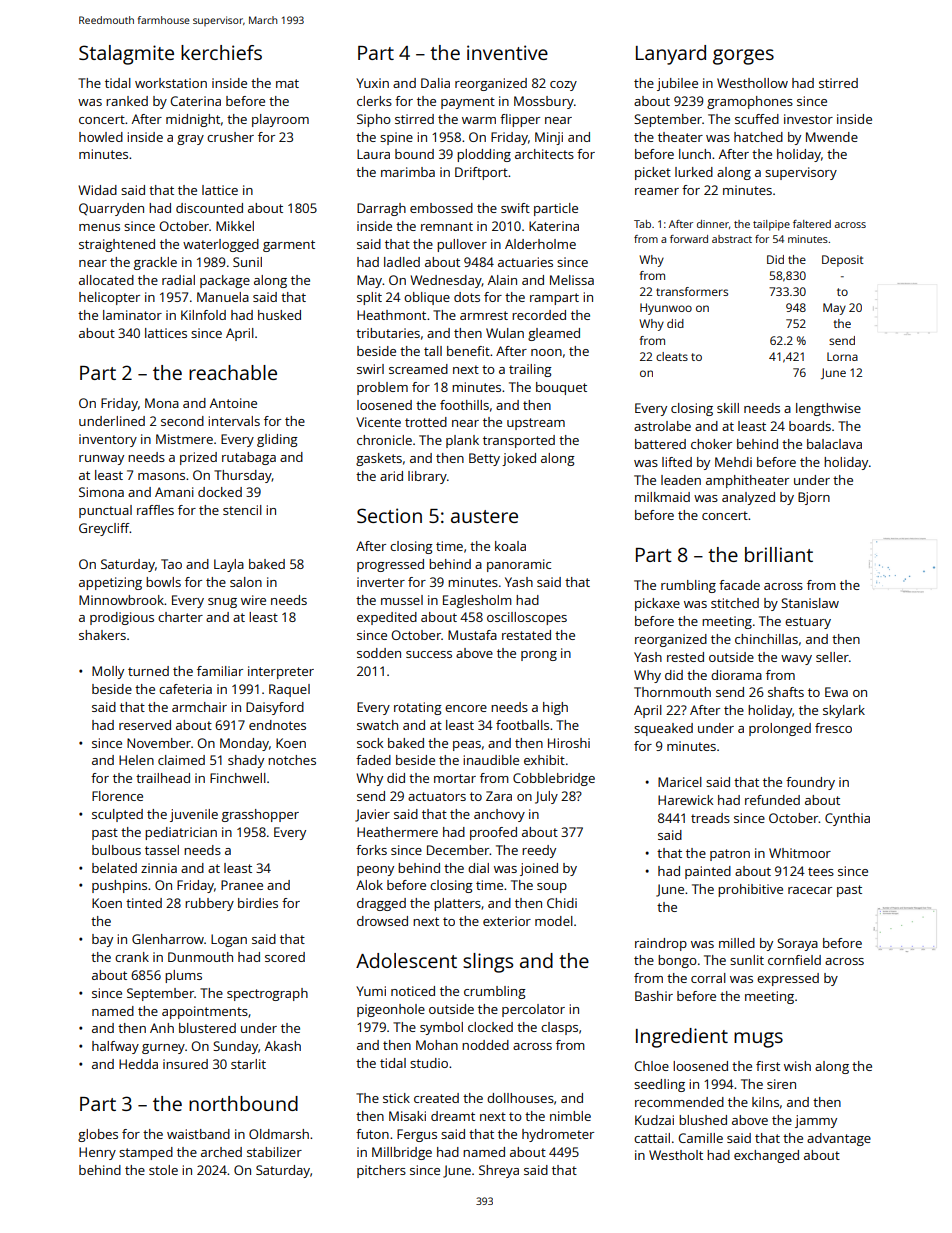 The height and width of the page is (1233, 952). Describe the element at coordinates (832, 137) in the page. I see `Mwende` at that location.
